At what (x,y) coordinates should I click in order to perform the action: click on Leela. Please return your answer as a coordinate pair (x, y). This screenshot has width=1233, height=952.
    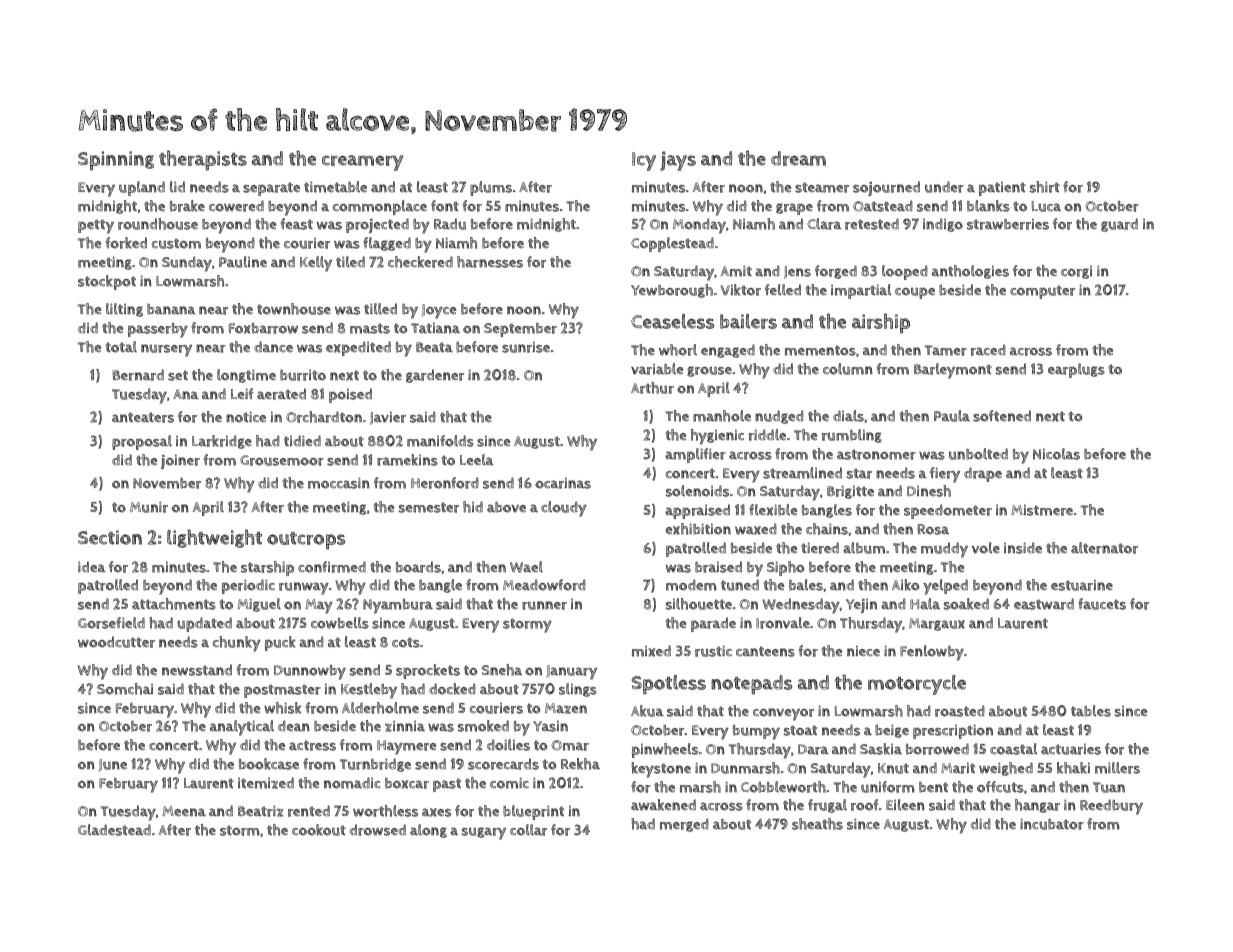
    Looking at the image, I should click on (477, 459).
